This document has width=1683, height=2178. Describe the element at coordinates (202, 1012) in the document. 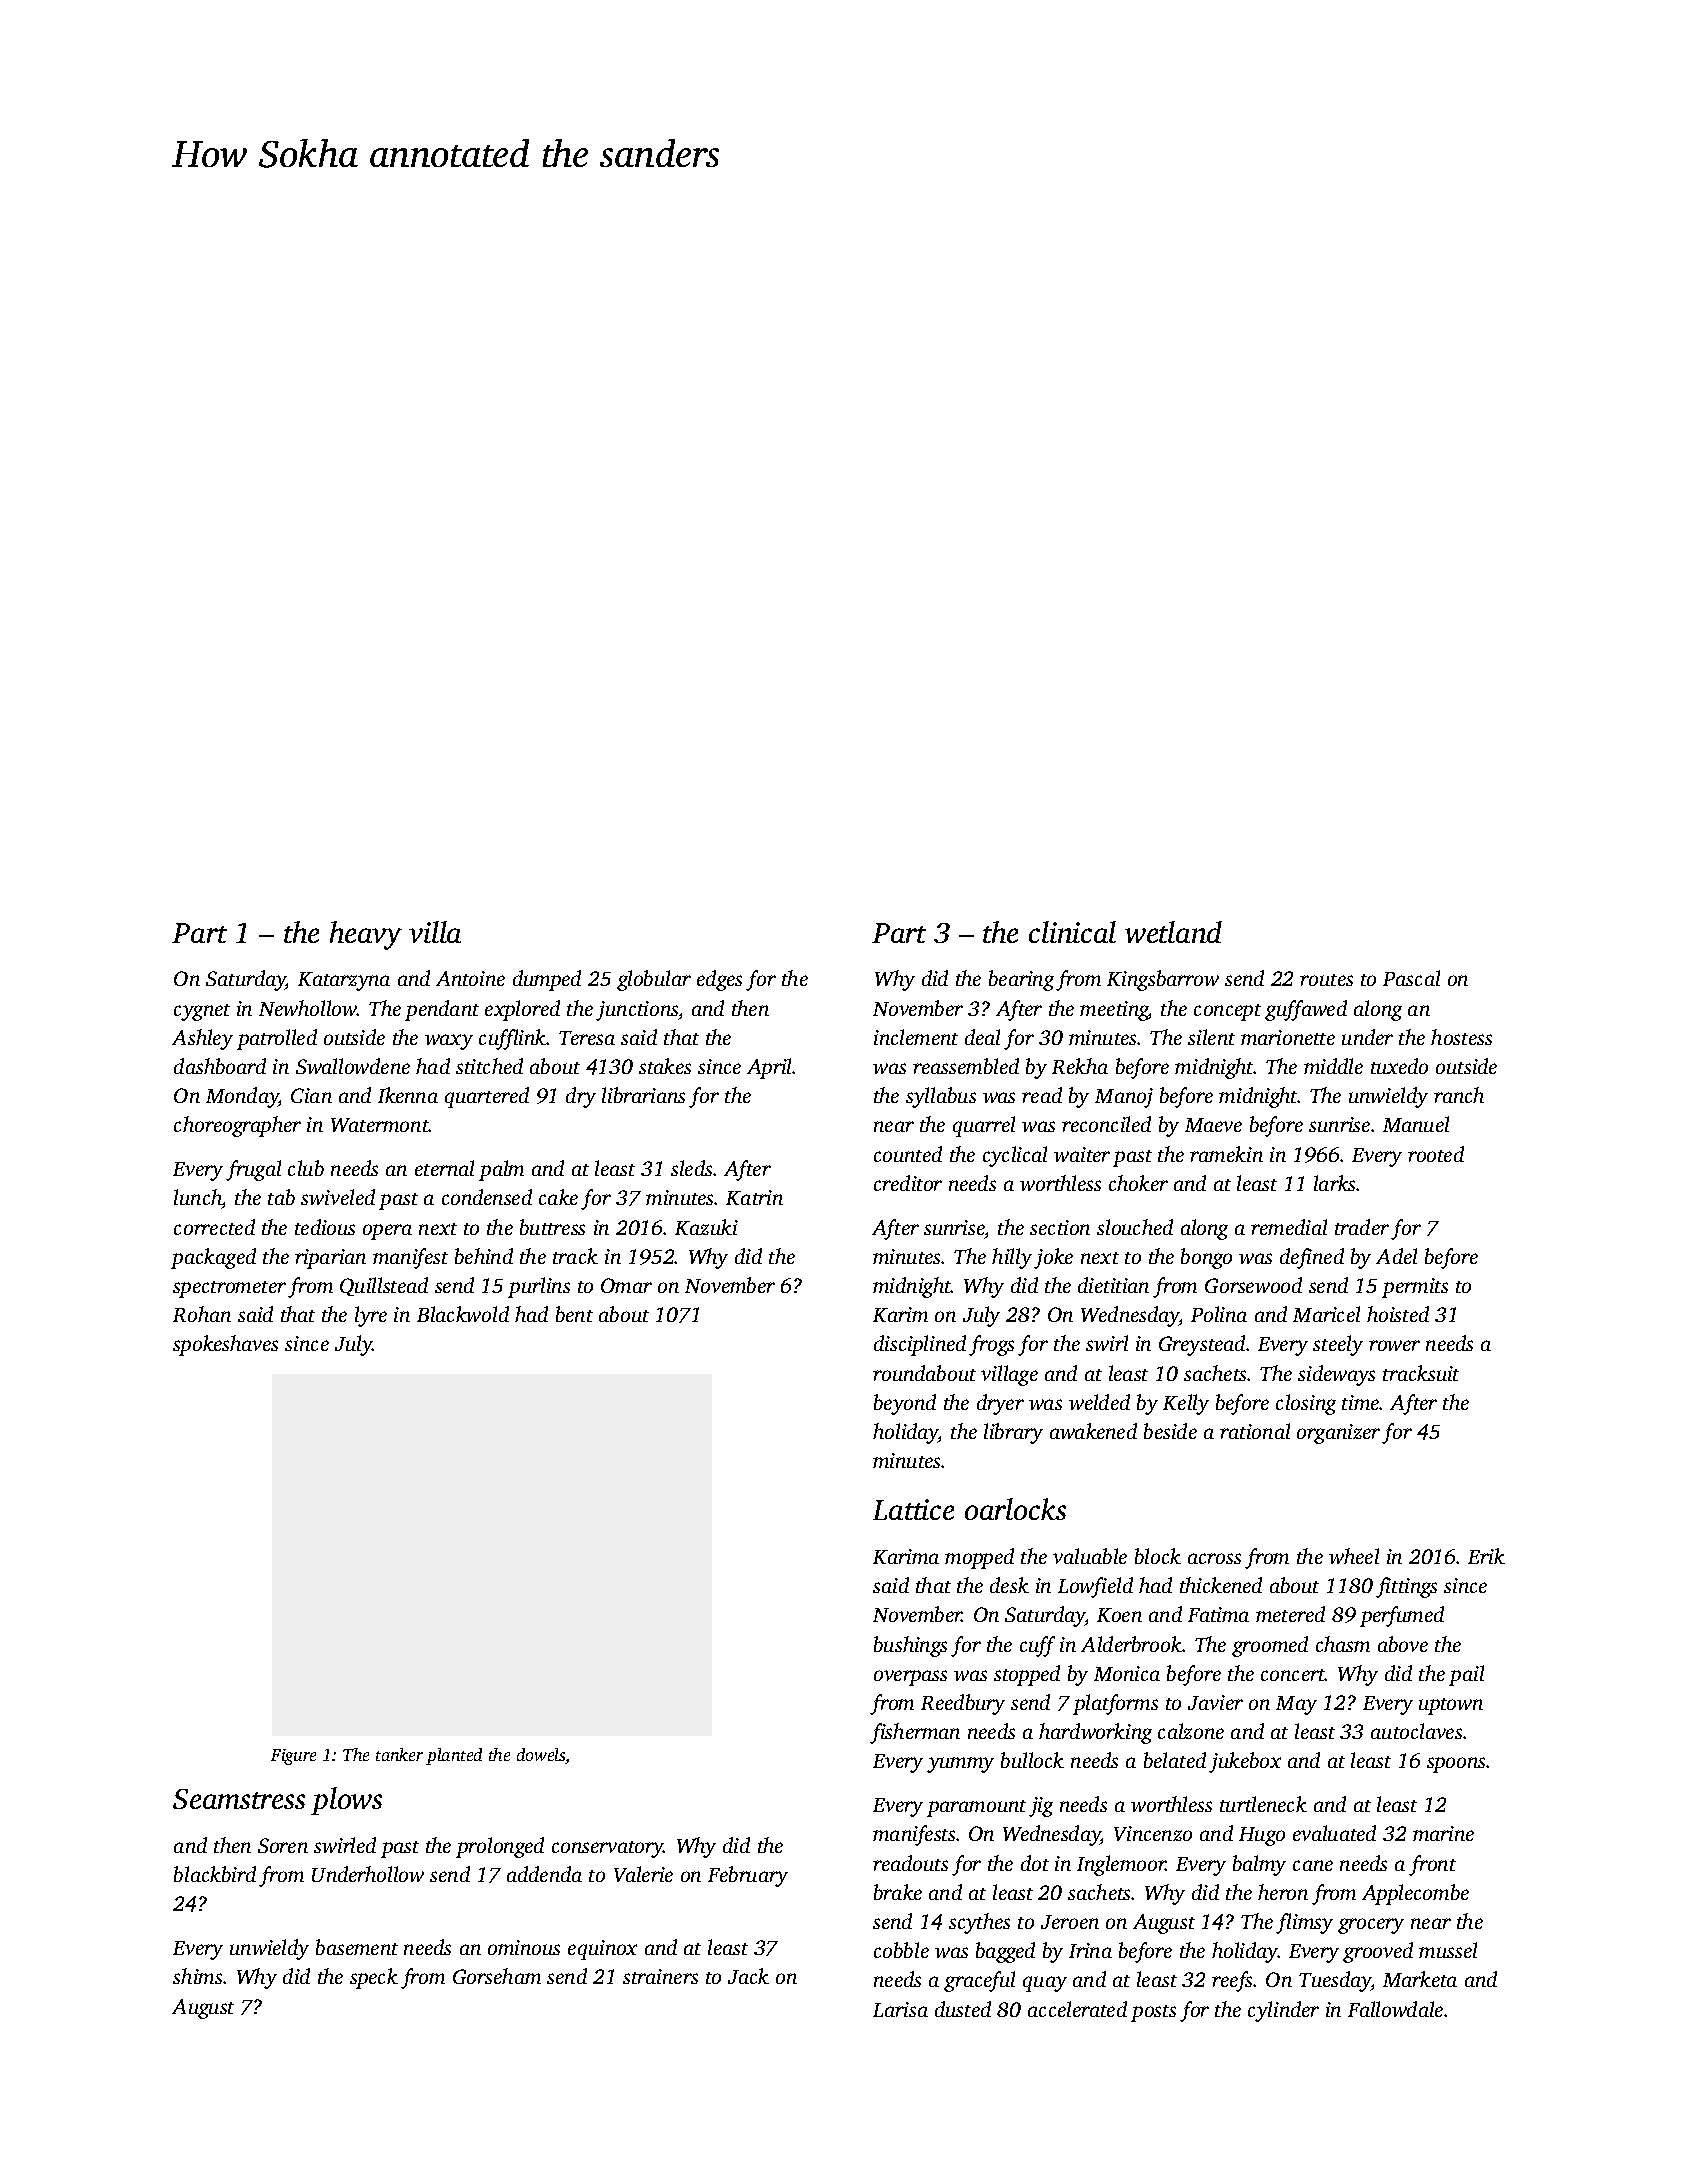

I see `cygnet` at that location.
